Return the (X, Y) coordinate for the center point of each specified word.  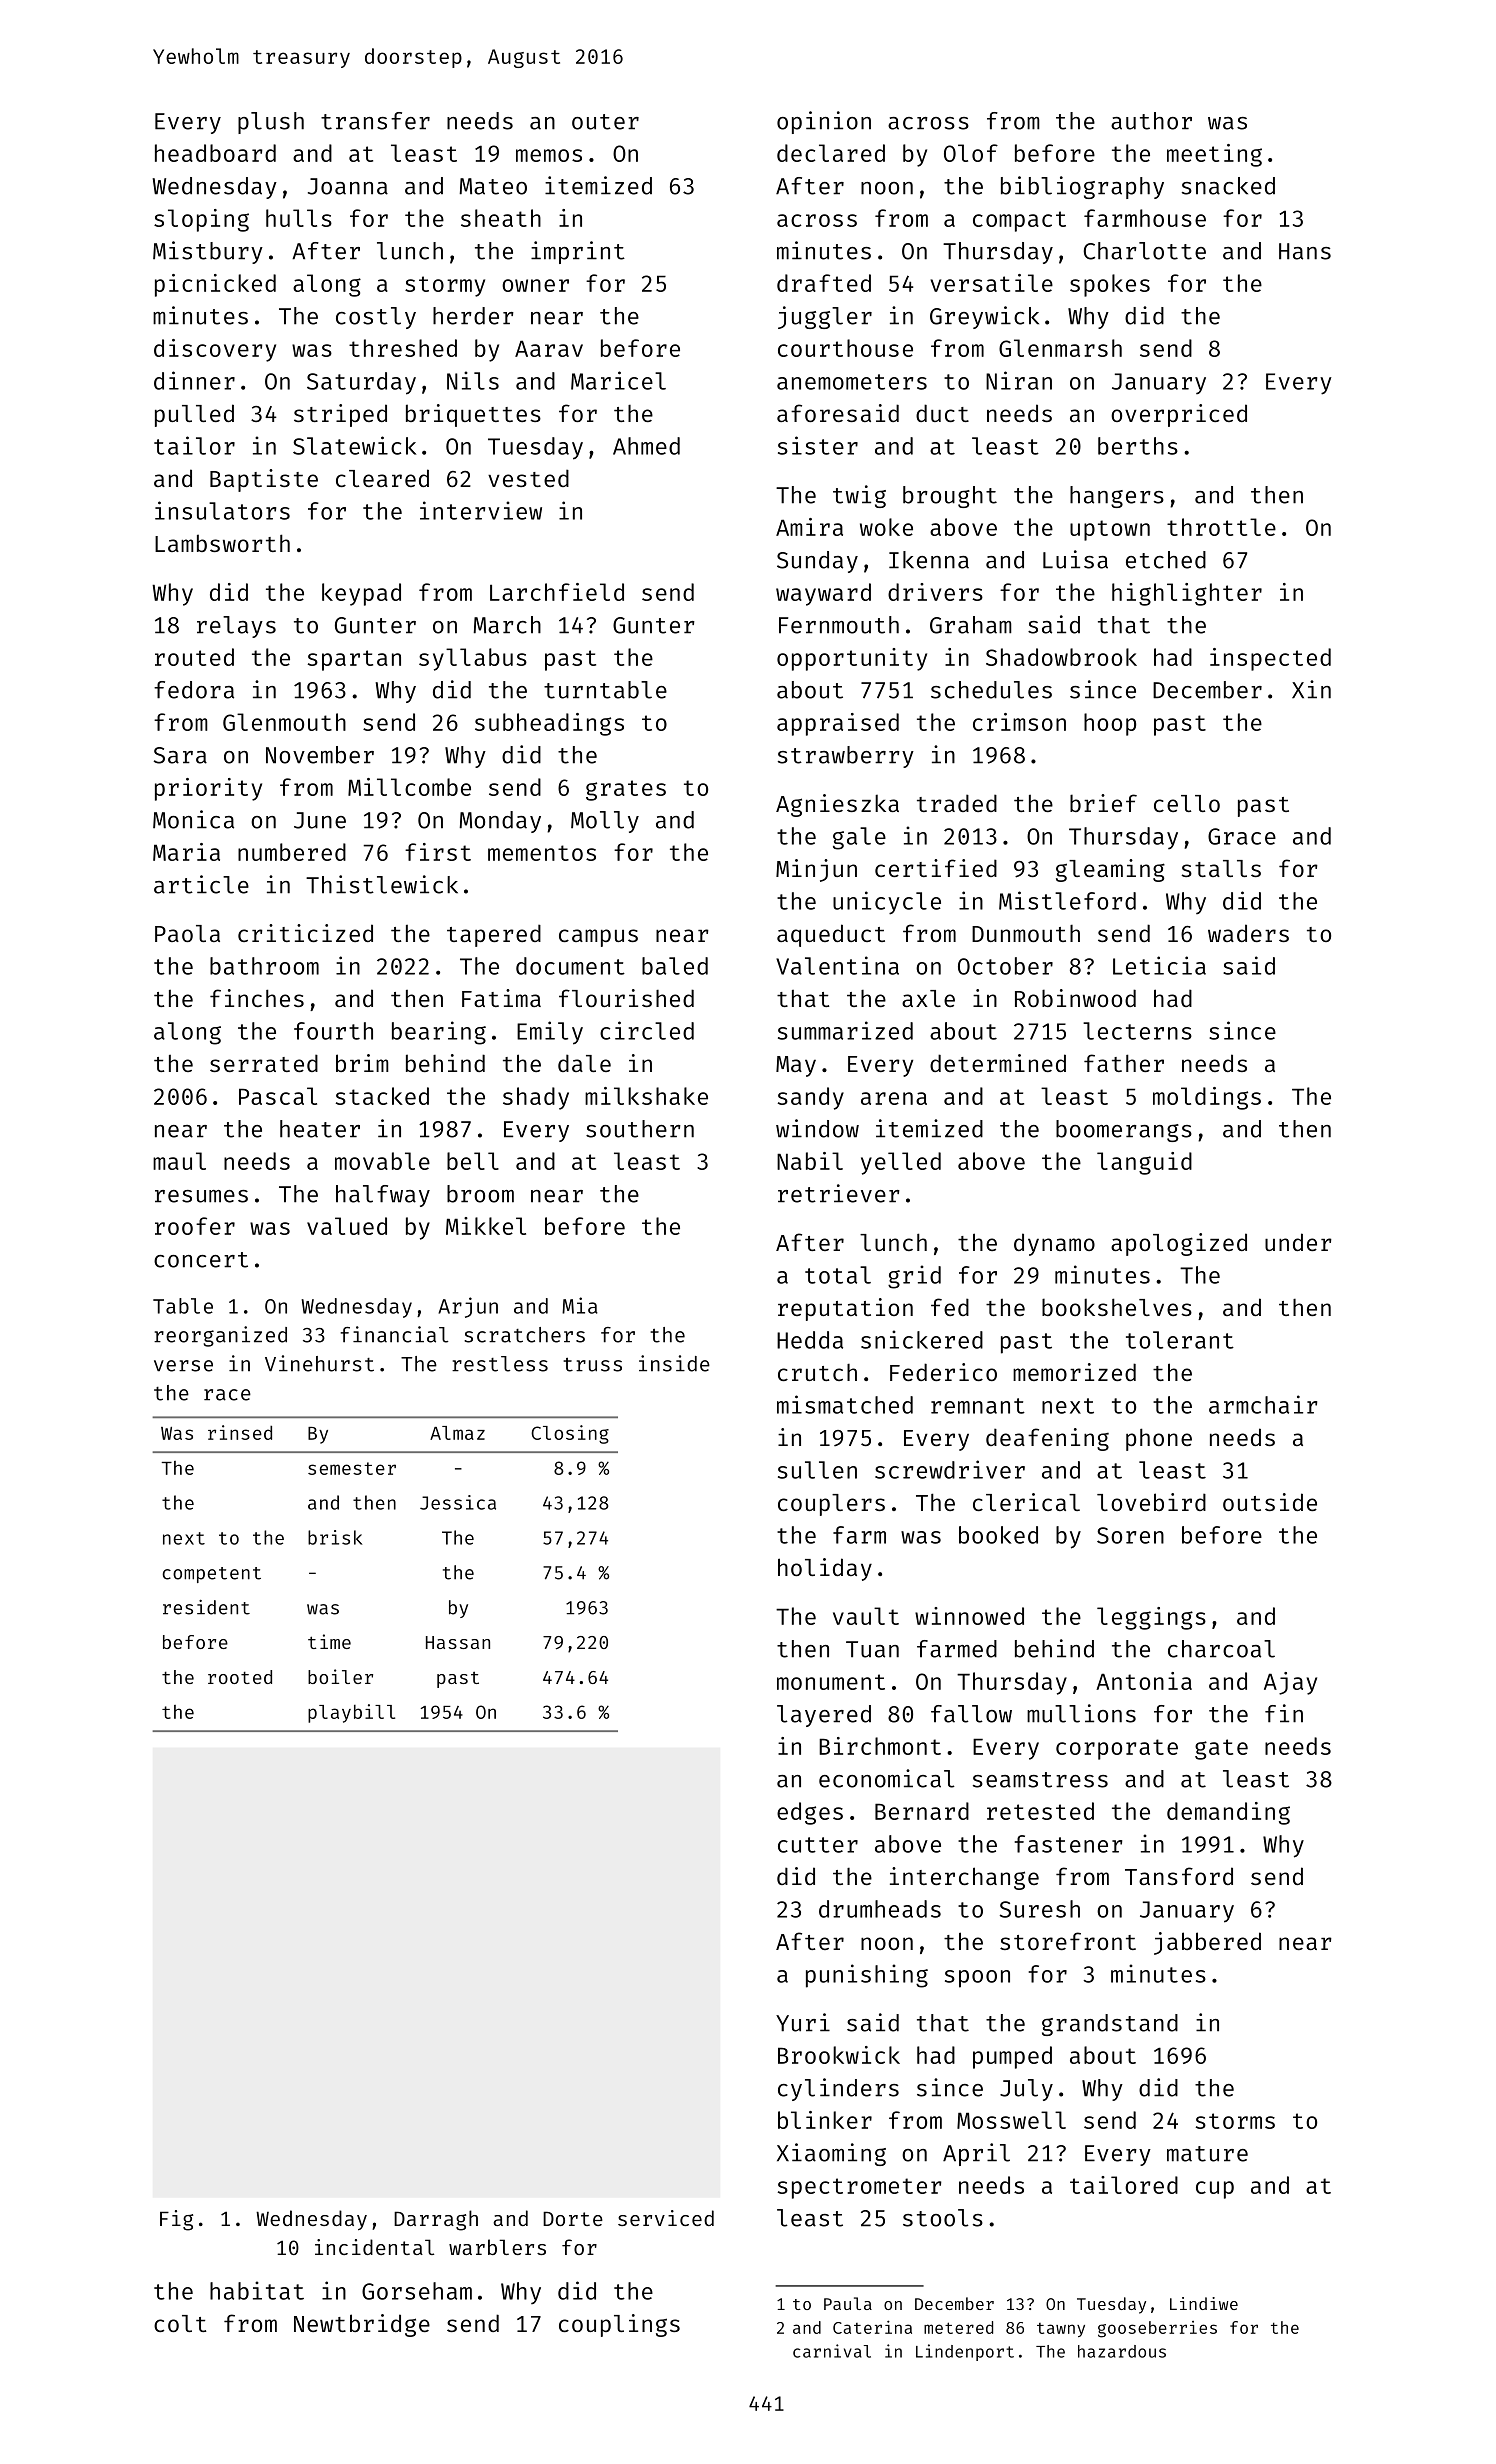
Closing (570, 1434)
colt (180, 2323)
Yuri (803, 2022)
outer (605, 122)
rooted (240, 1677)
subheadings (549, 724)
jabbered (1207, 1943)
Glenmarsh (1060, 348)
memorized (1074, 1372)
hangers (1117, 497)
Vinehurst (319, 1363)
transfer (375, 121)
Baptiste (264, 480)
